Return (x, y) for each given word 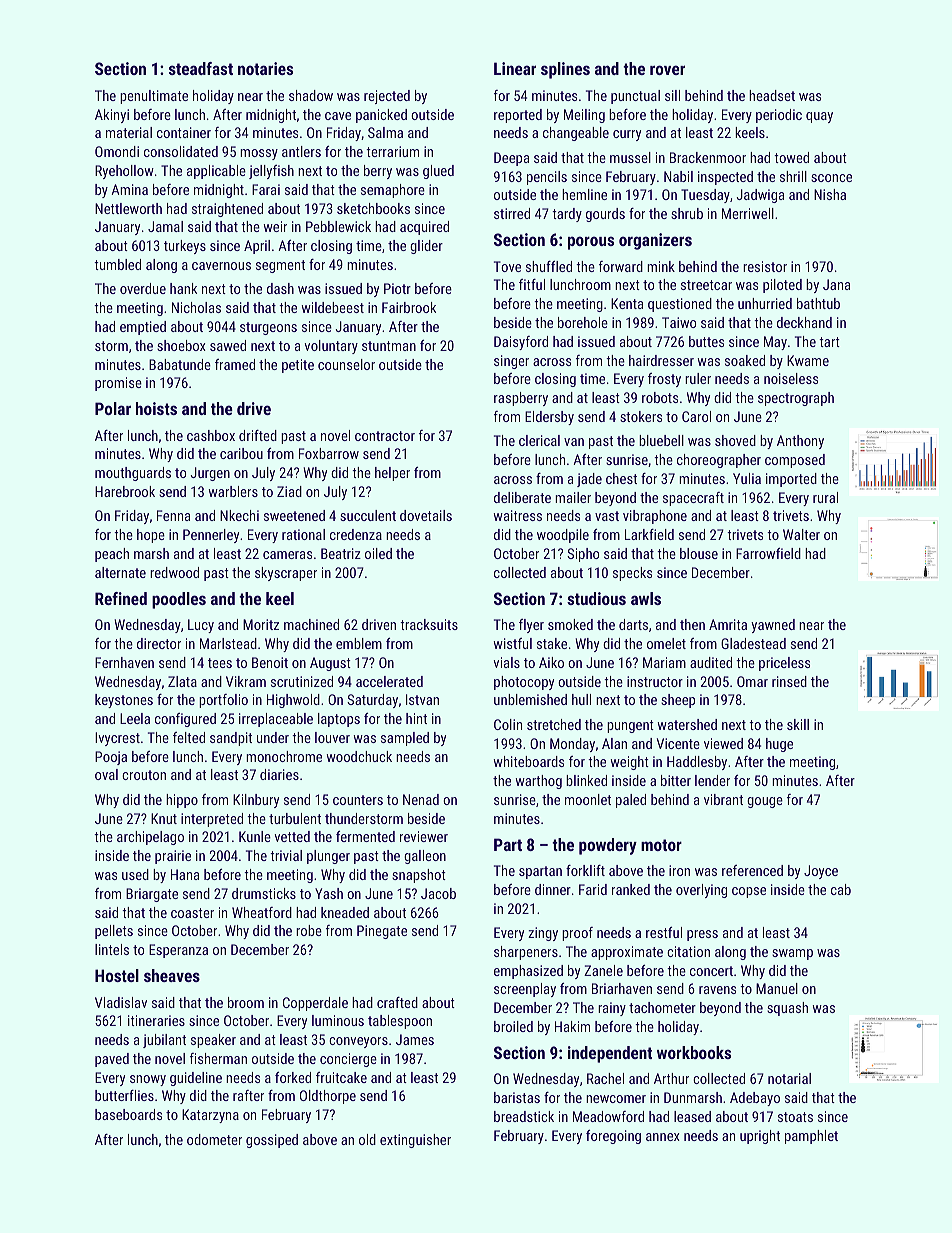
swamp (792, 954)
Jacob (438, 893)
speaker (213, 1041)
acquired (424, 228)
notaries (265, 68)
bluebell (661, 440)
